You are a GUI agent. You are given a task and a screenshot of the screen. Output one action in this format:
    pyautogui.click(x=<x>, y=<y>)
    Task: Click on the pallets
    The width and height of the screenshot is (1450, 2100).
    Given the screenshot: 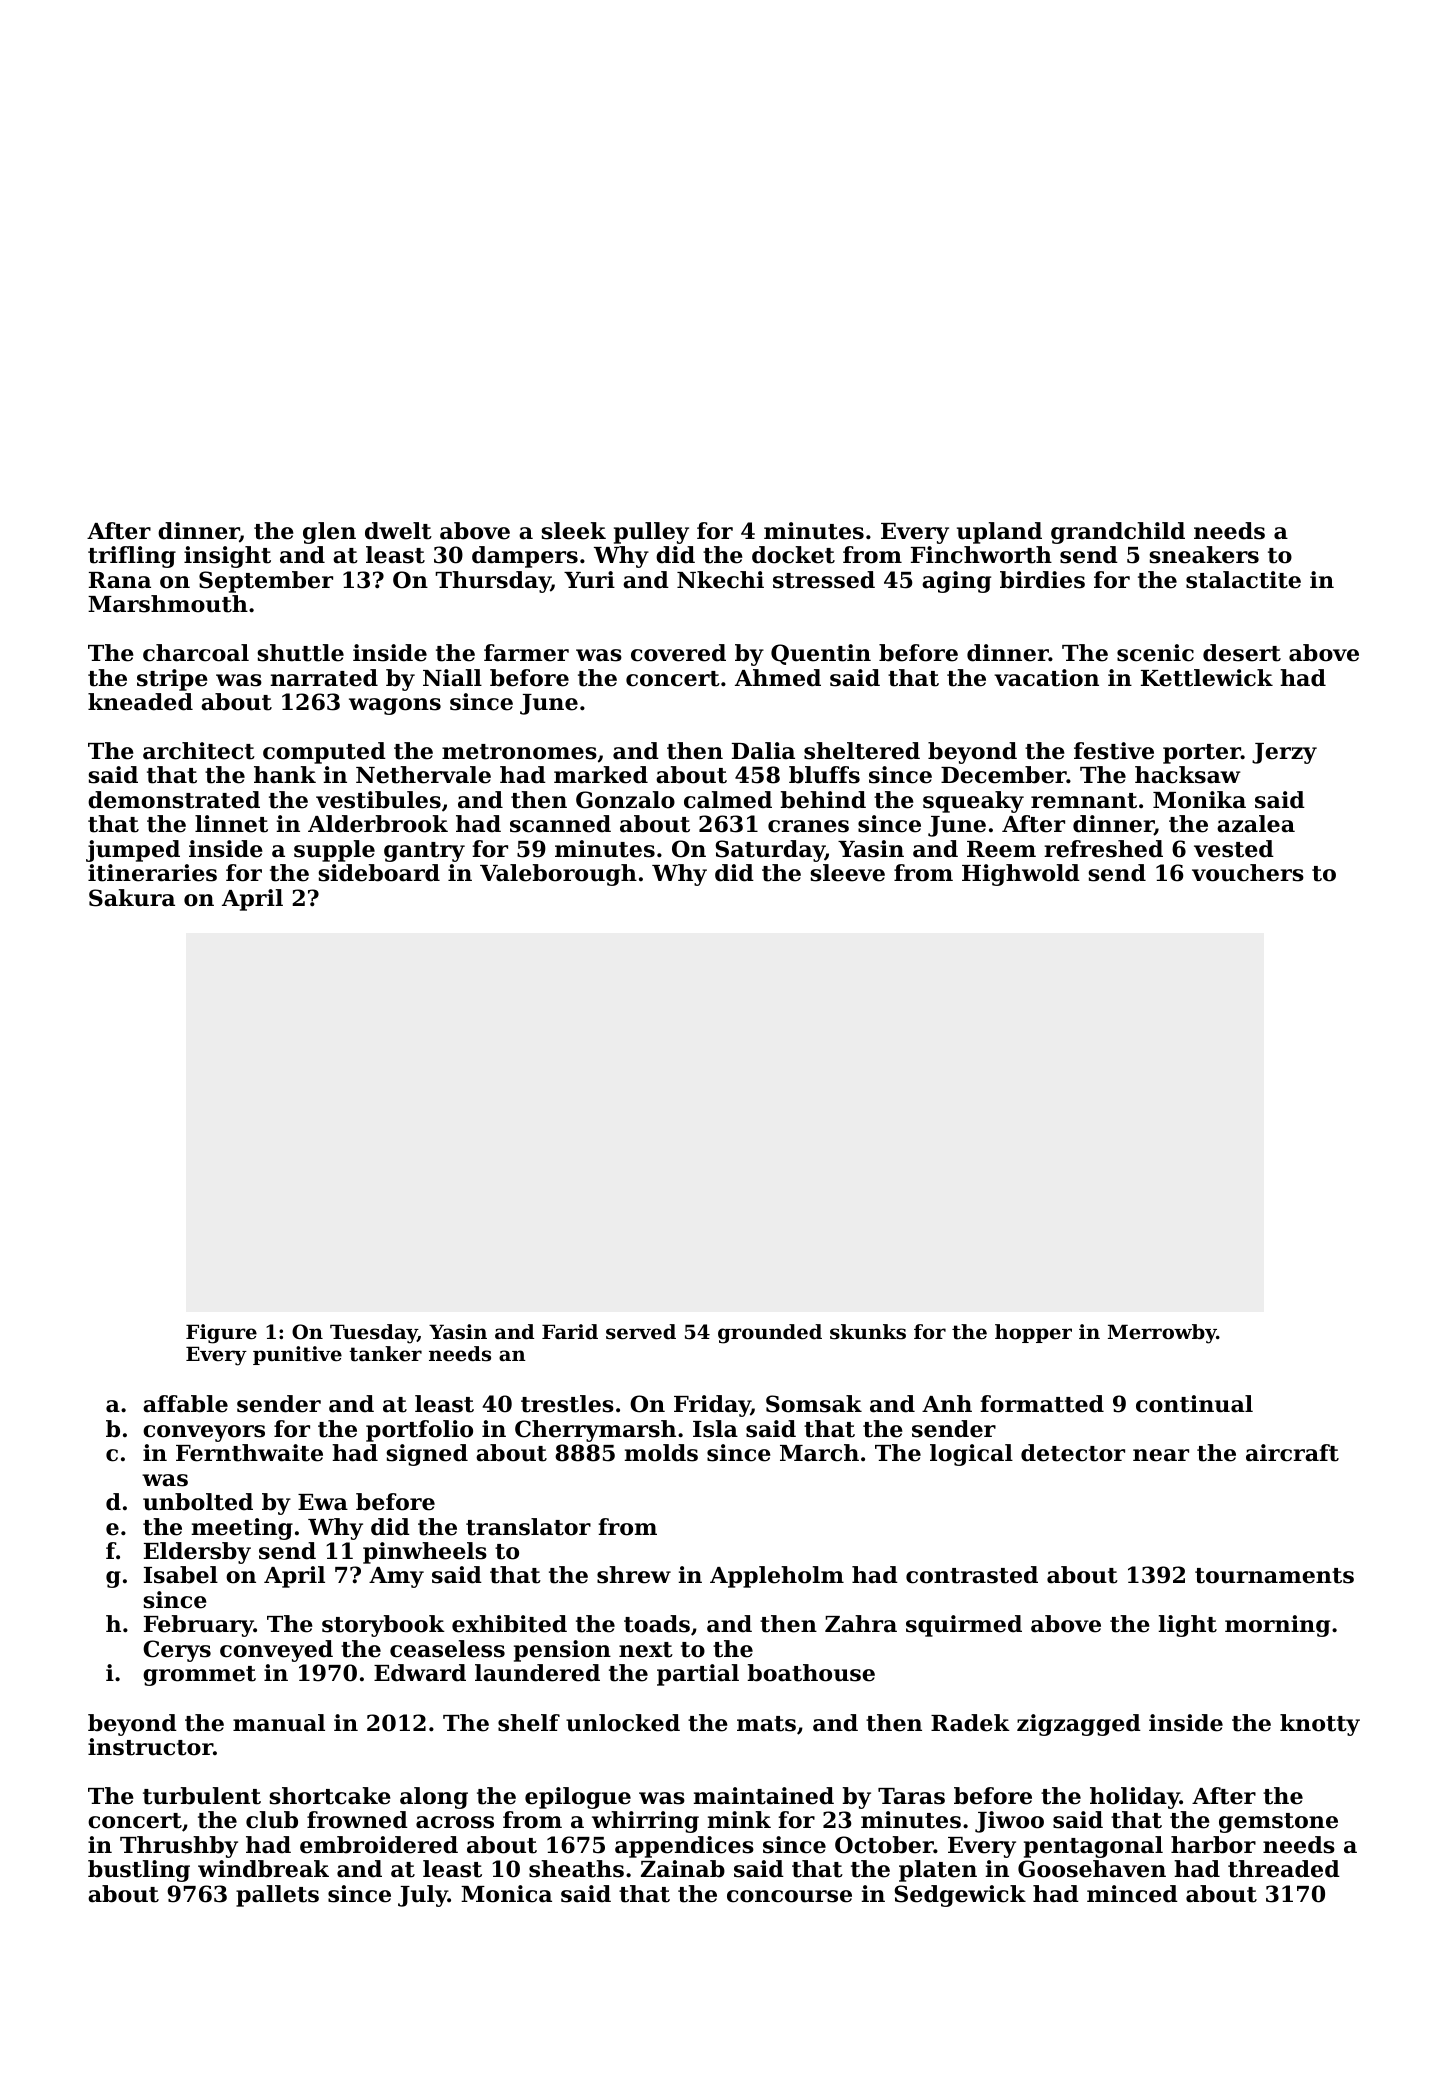 What is the action you would take?
    pyautogui.click(x=277, y=1896)
